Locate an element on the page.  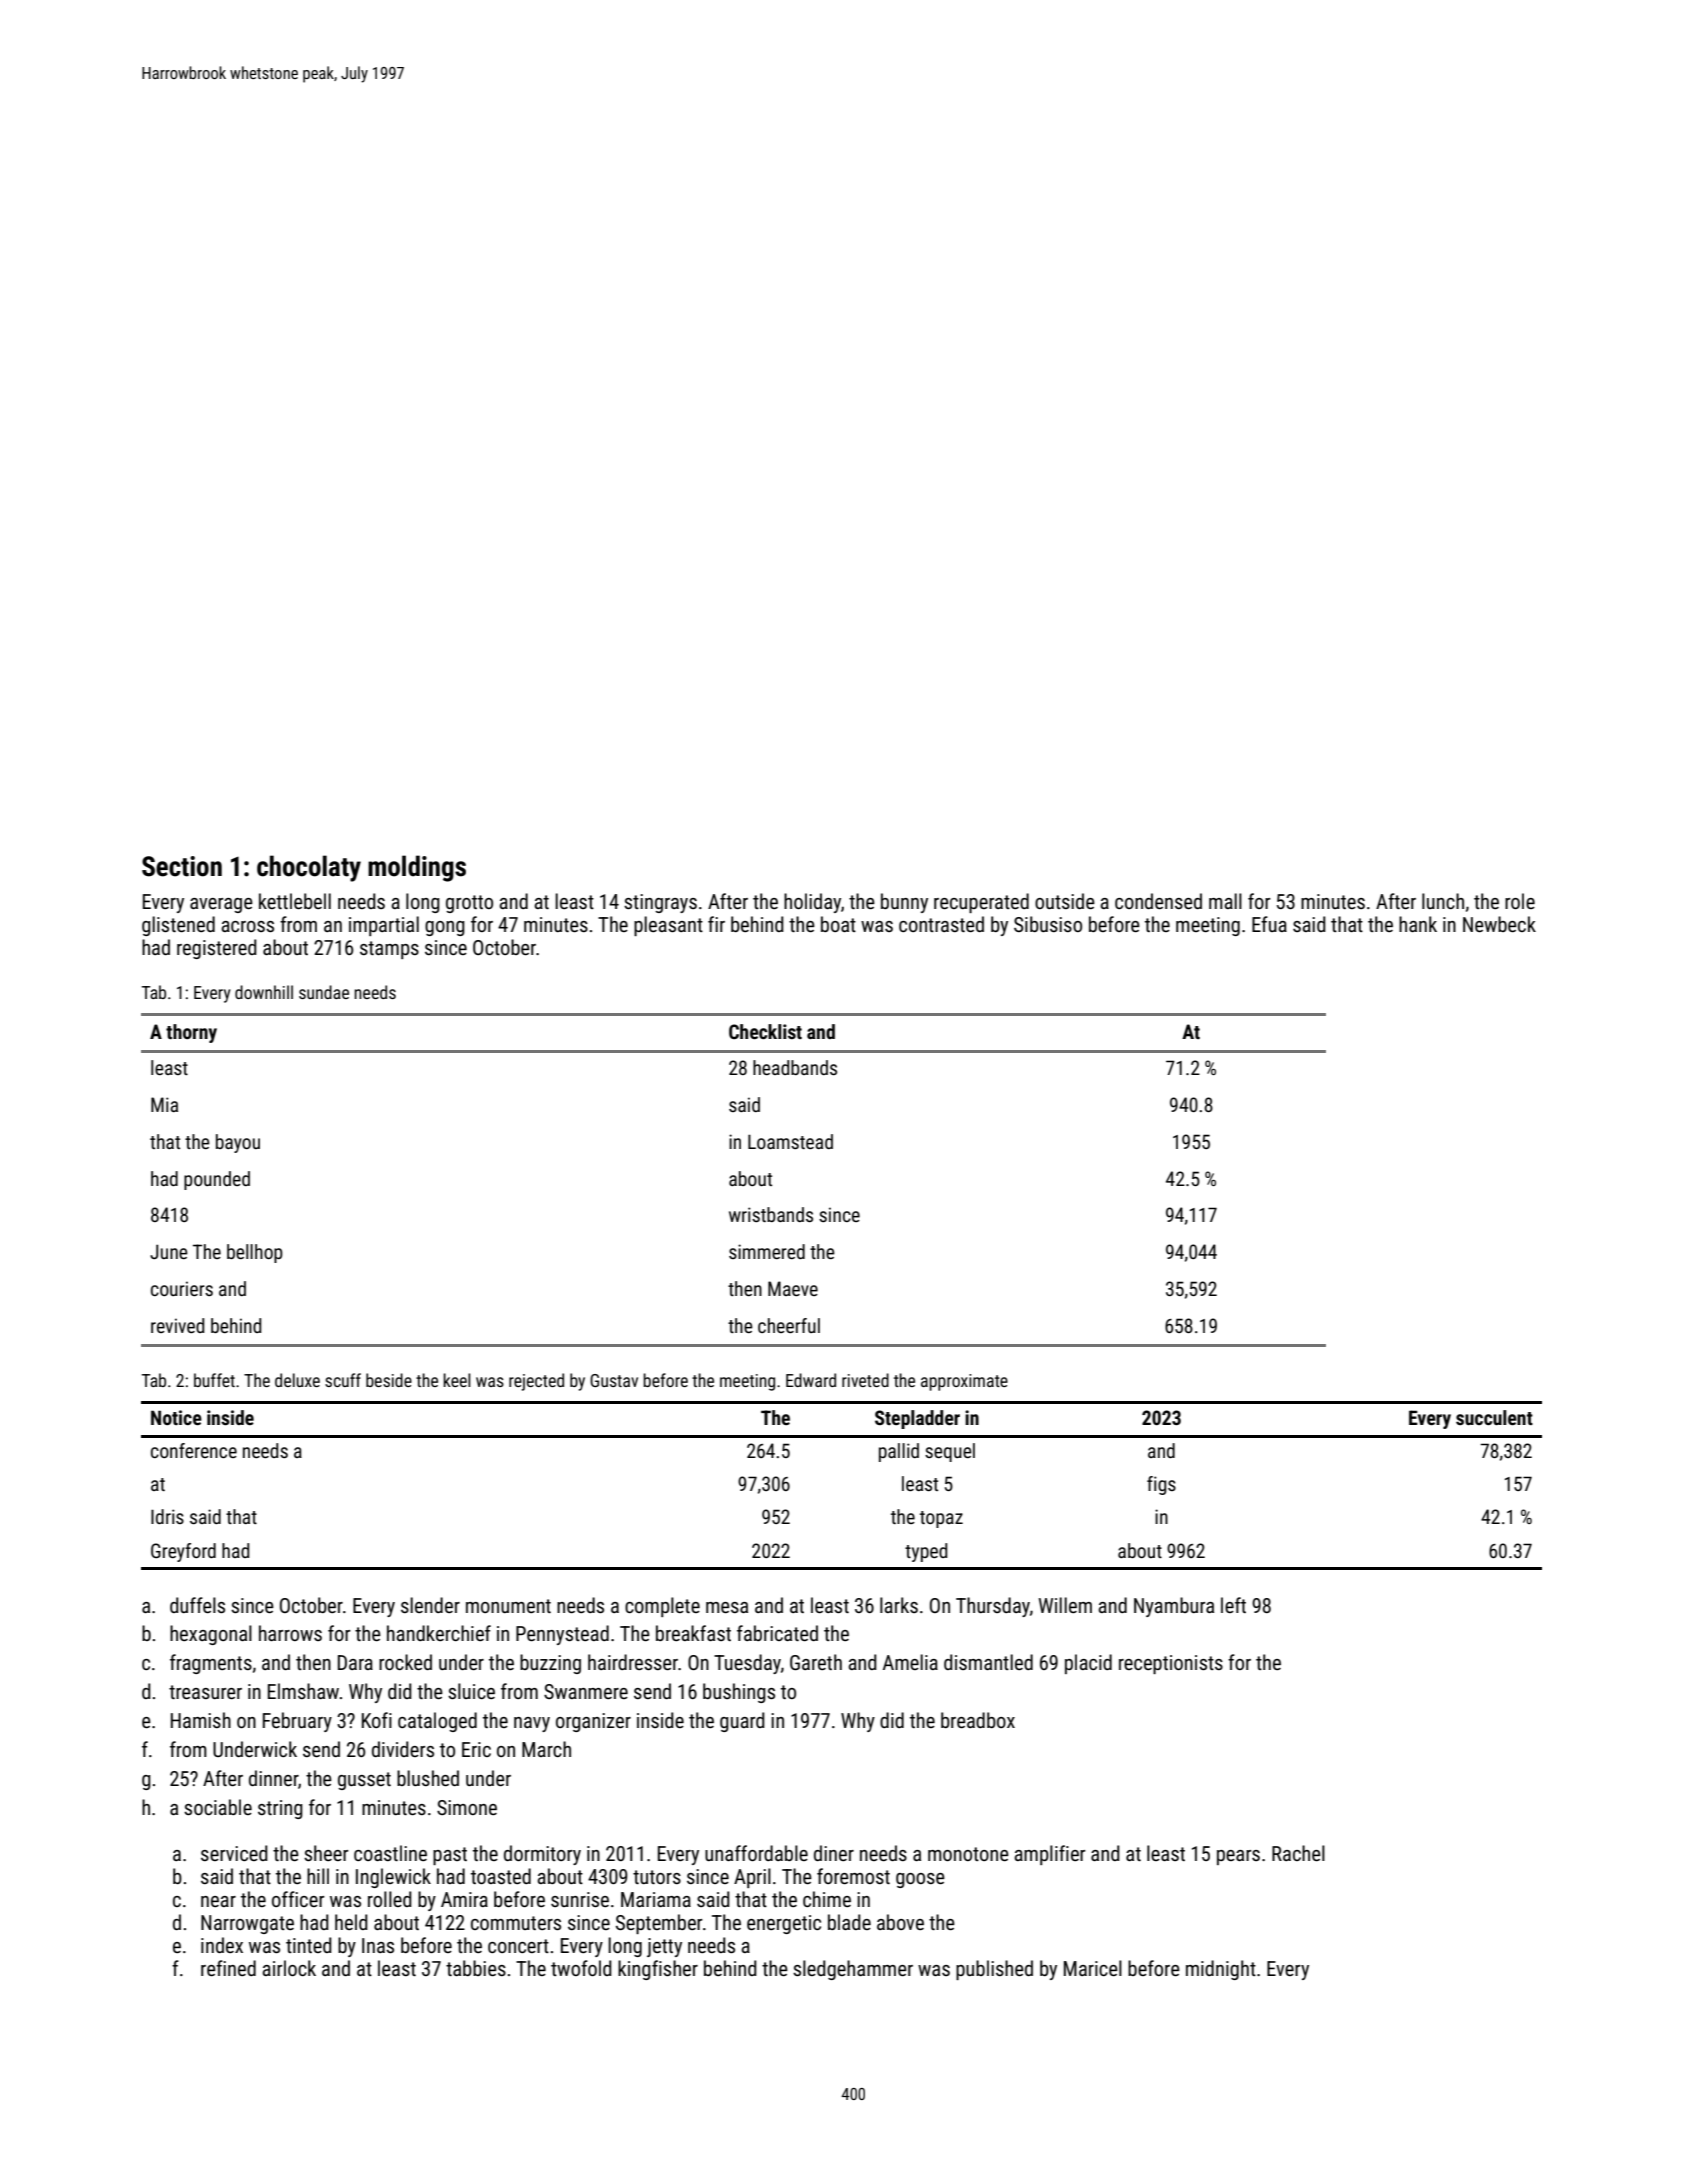
Rachel is located at coordinates (1298, 1853).
